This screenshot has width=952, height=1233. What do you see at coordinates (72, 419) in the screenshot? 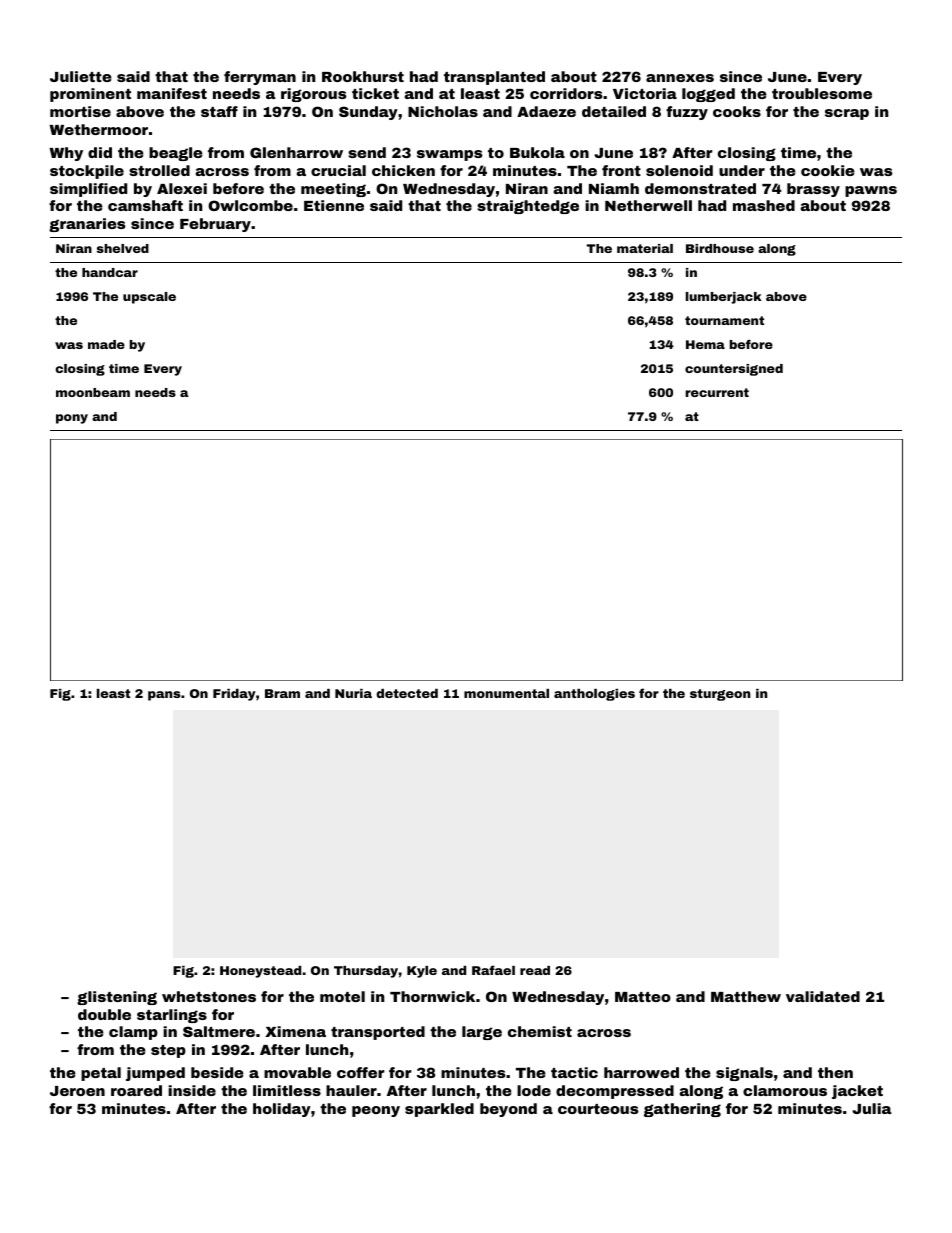
I see `pony` at bounding box center [72, 419].
